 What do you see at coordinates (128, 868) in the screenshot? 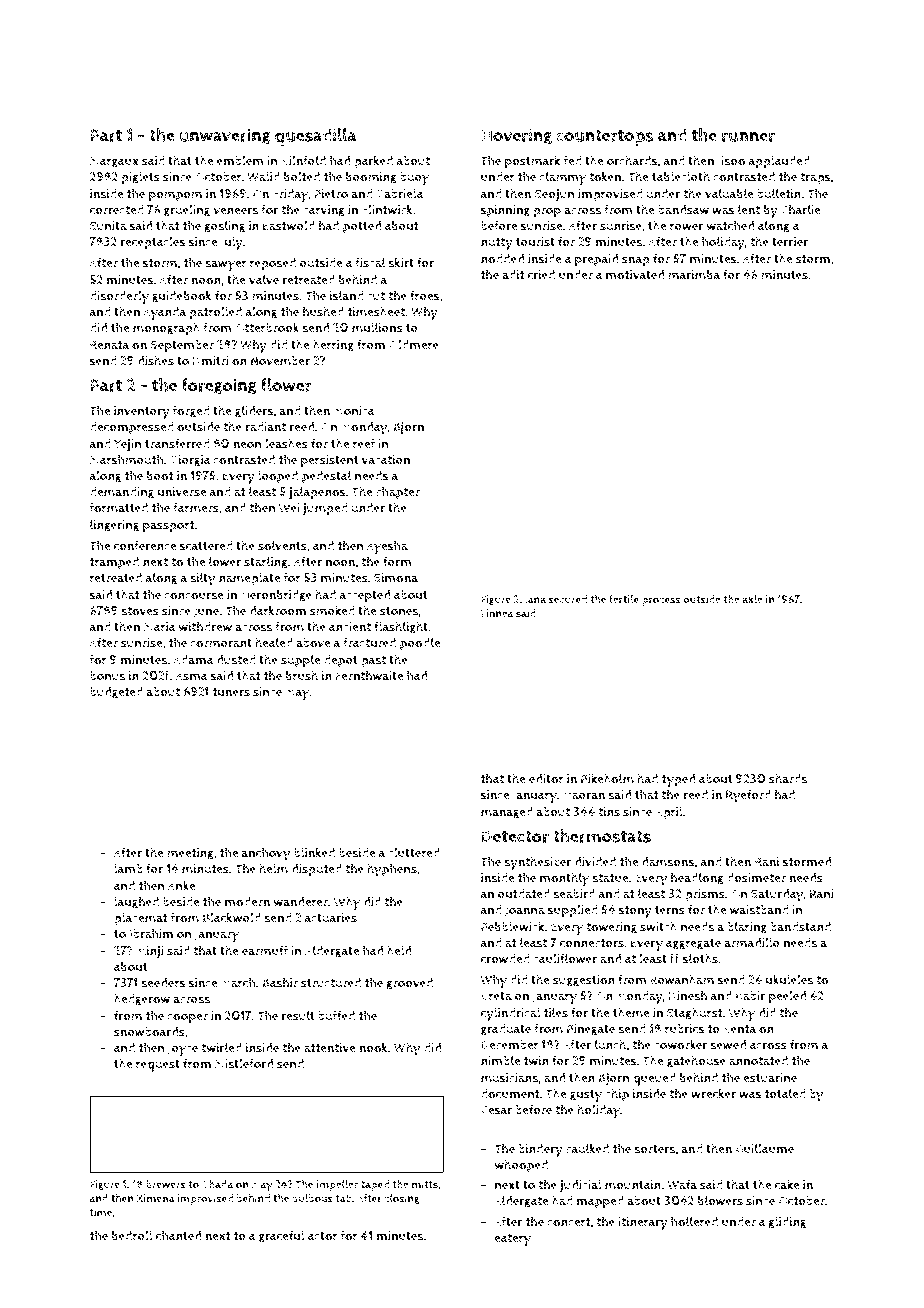
I see `lamb` at bounding box center [128, 868].
